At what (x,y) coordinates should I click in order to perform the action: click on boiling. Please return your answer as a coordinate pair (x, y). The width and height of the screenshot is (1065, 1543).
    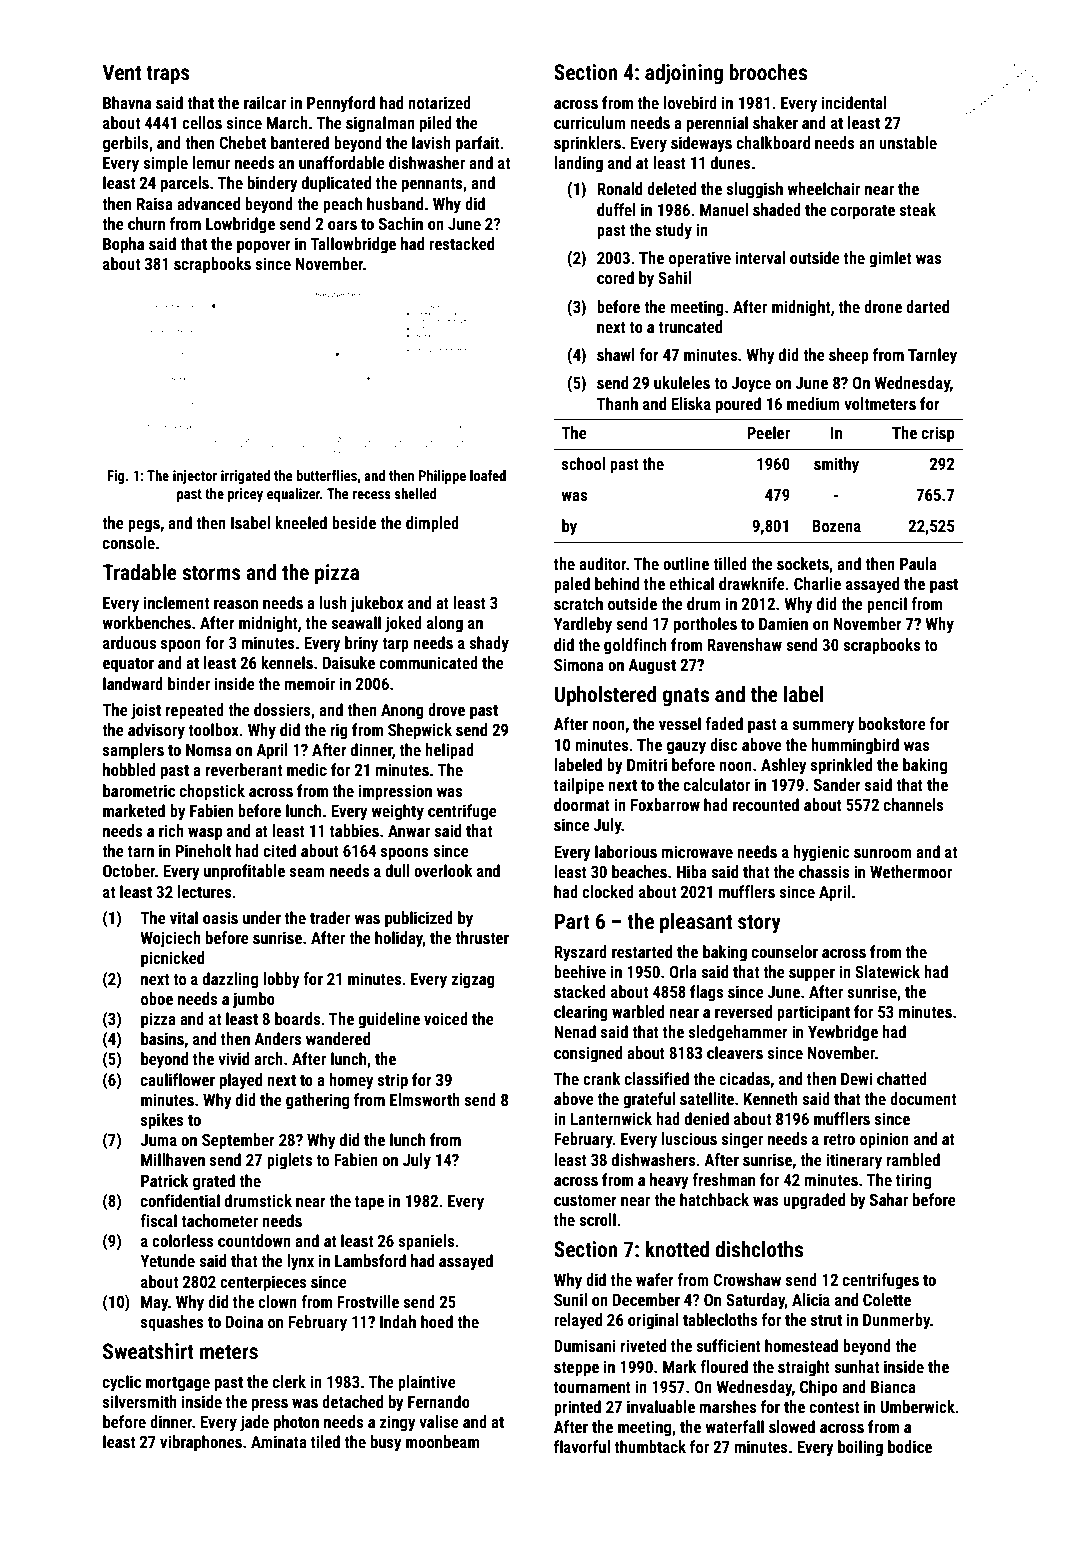
    Looking at the image, I should click on (860, 1448).
